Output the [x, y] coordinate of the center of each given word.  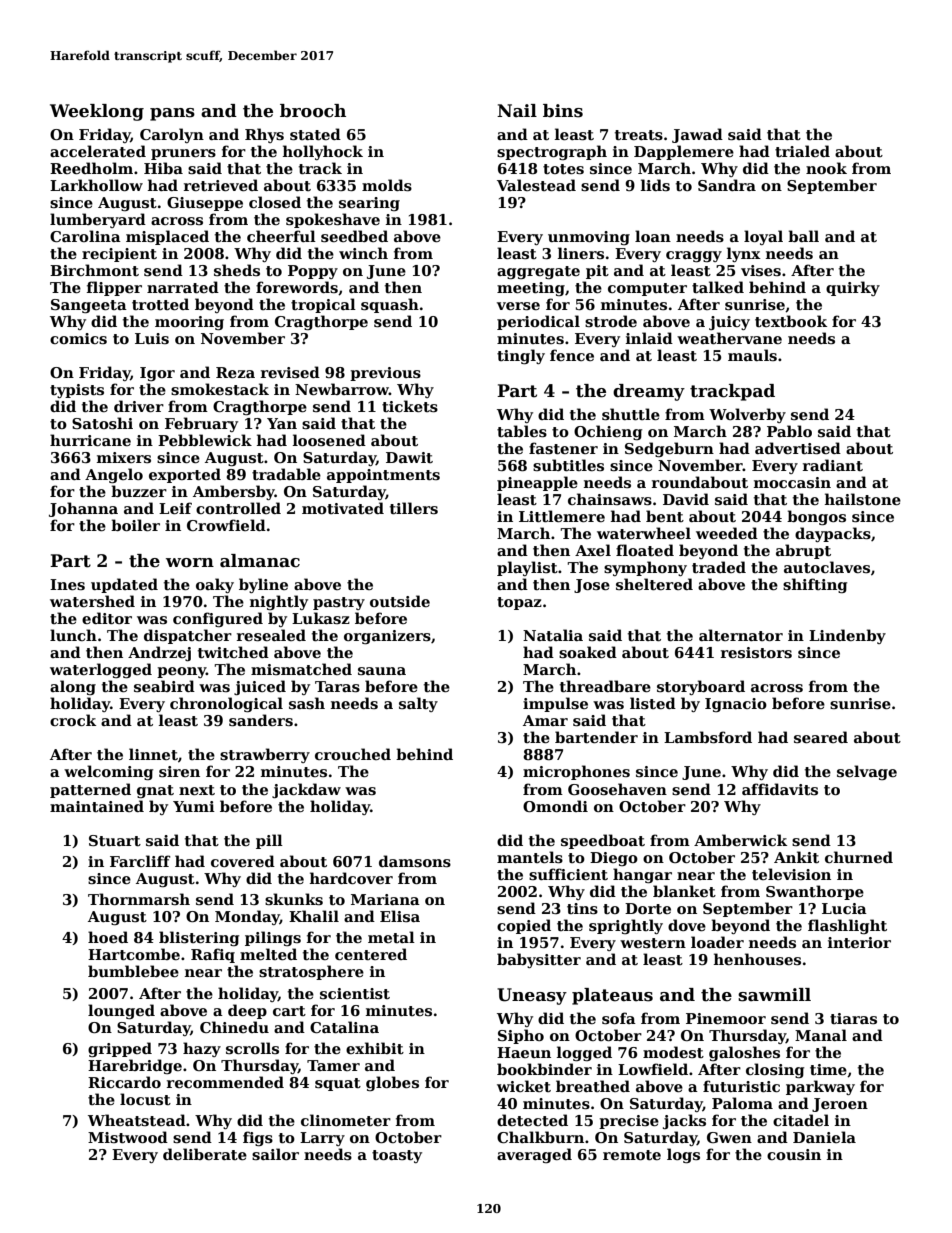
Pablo [789, 431]
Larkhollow [96, 185]
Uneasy [532, 996]
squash [390, 305]
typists [77, 391]
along [73, 687]
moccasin [792, 482]
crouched [353, 754]
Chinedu [234, 1027]
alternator [741, 635]
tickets [410, 406]
